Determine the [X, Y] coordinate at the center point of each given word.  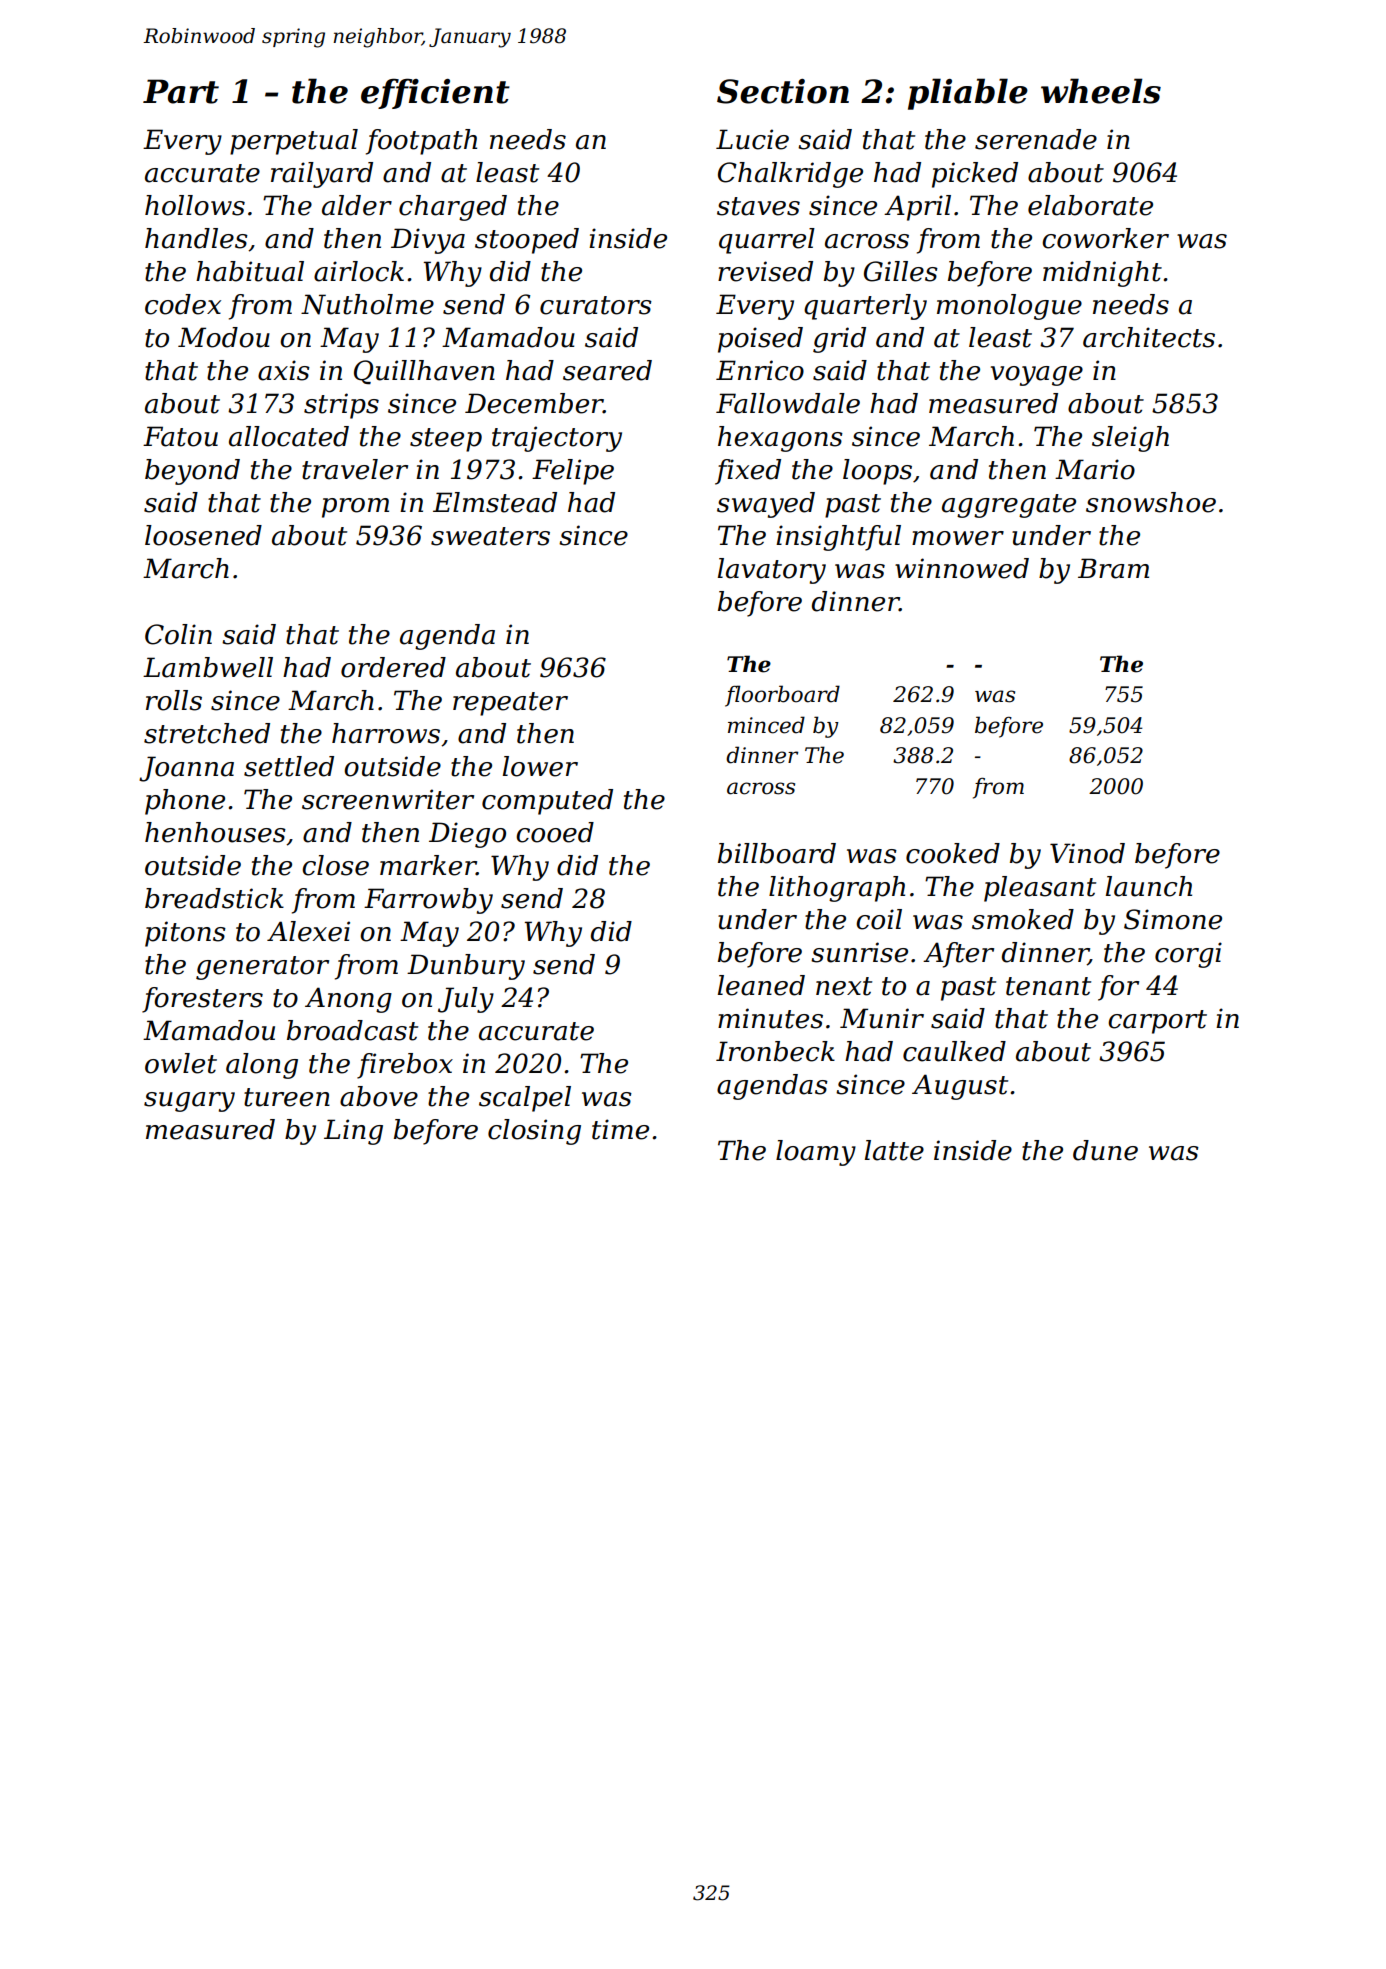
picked [975, 175]
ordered [393, 667]
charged [453, 208]
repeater [510, 704]
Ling [353, 1132]
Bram [1113, 568]
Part [181, 91]
